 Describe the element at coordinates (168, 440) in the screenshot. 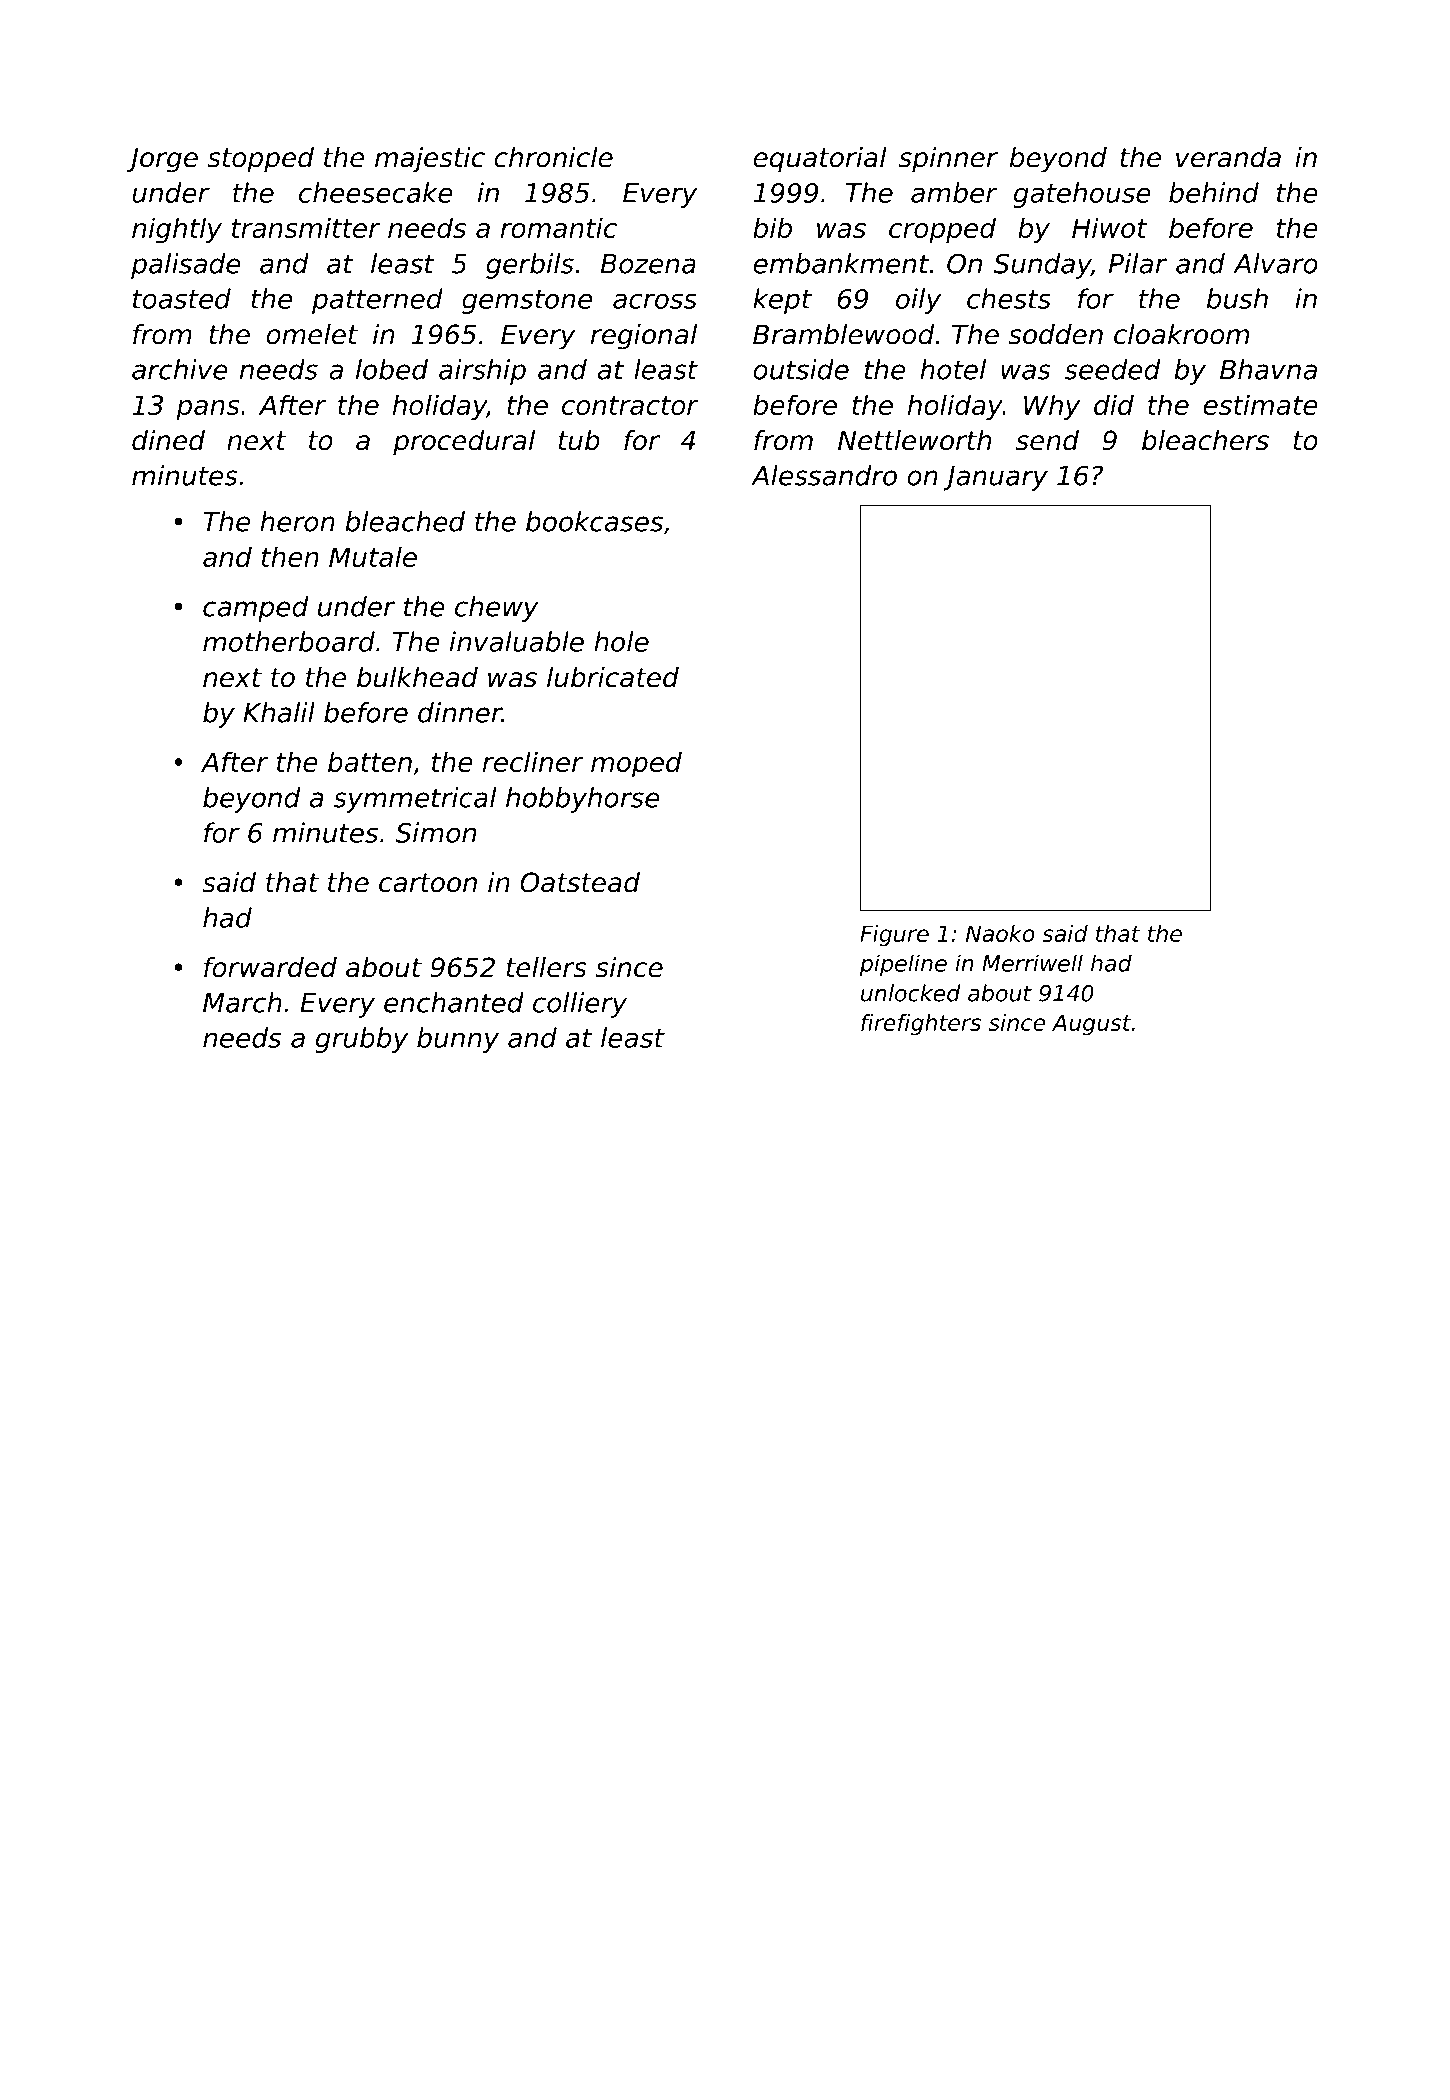

I see `dined` at that location.
